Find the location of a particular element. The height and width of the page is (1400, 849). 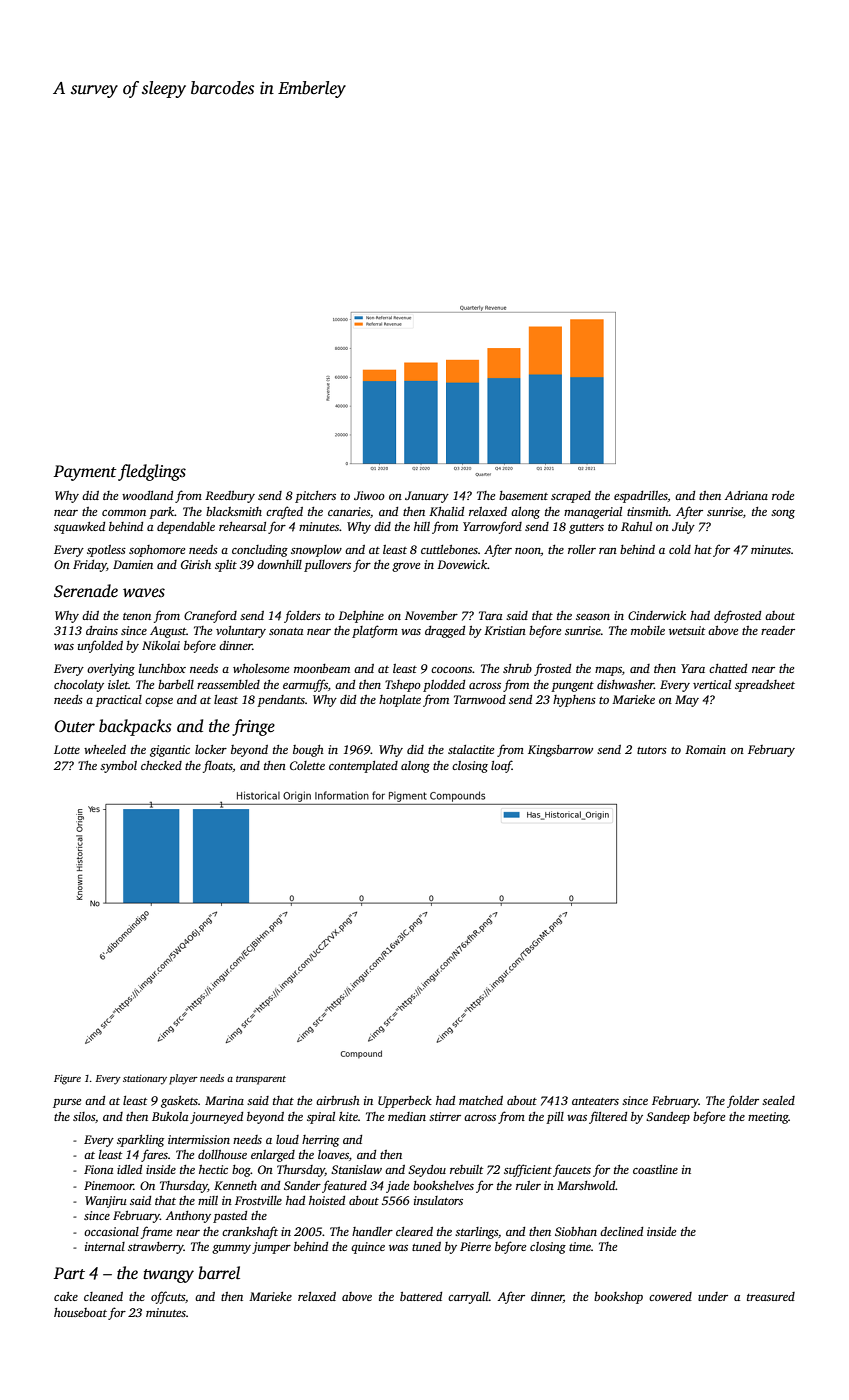

basement is located at coordinates (523, 495).
